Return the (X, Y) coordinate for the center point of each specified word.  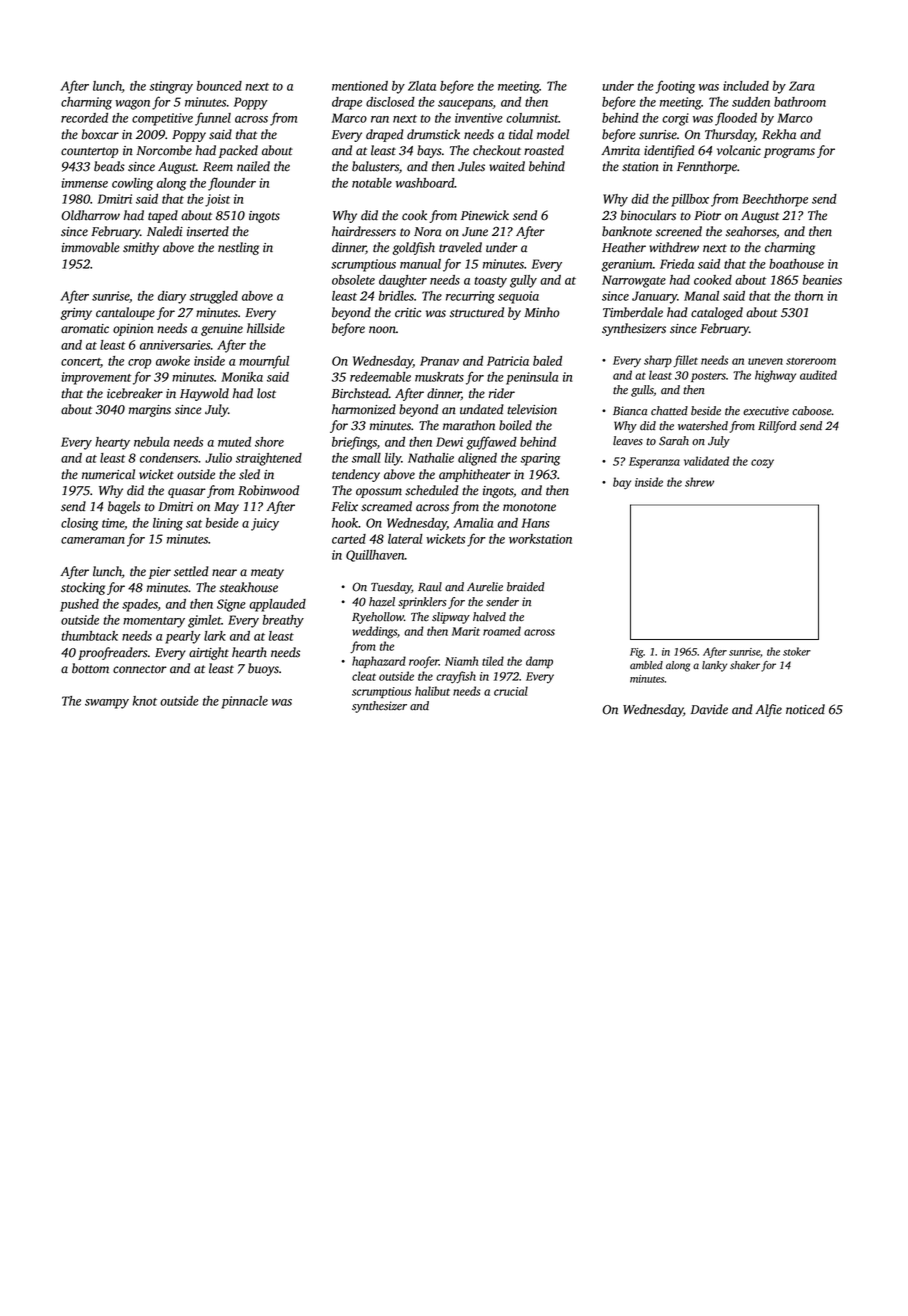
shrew (699, 482)
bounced (219, 86)
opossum (379, 493)
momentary (154, 622)
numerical (108, 474)
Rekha (779, 134)
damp (539, 662)
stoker (797, 651)
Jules (471, 166)
